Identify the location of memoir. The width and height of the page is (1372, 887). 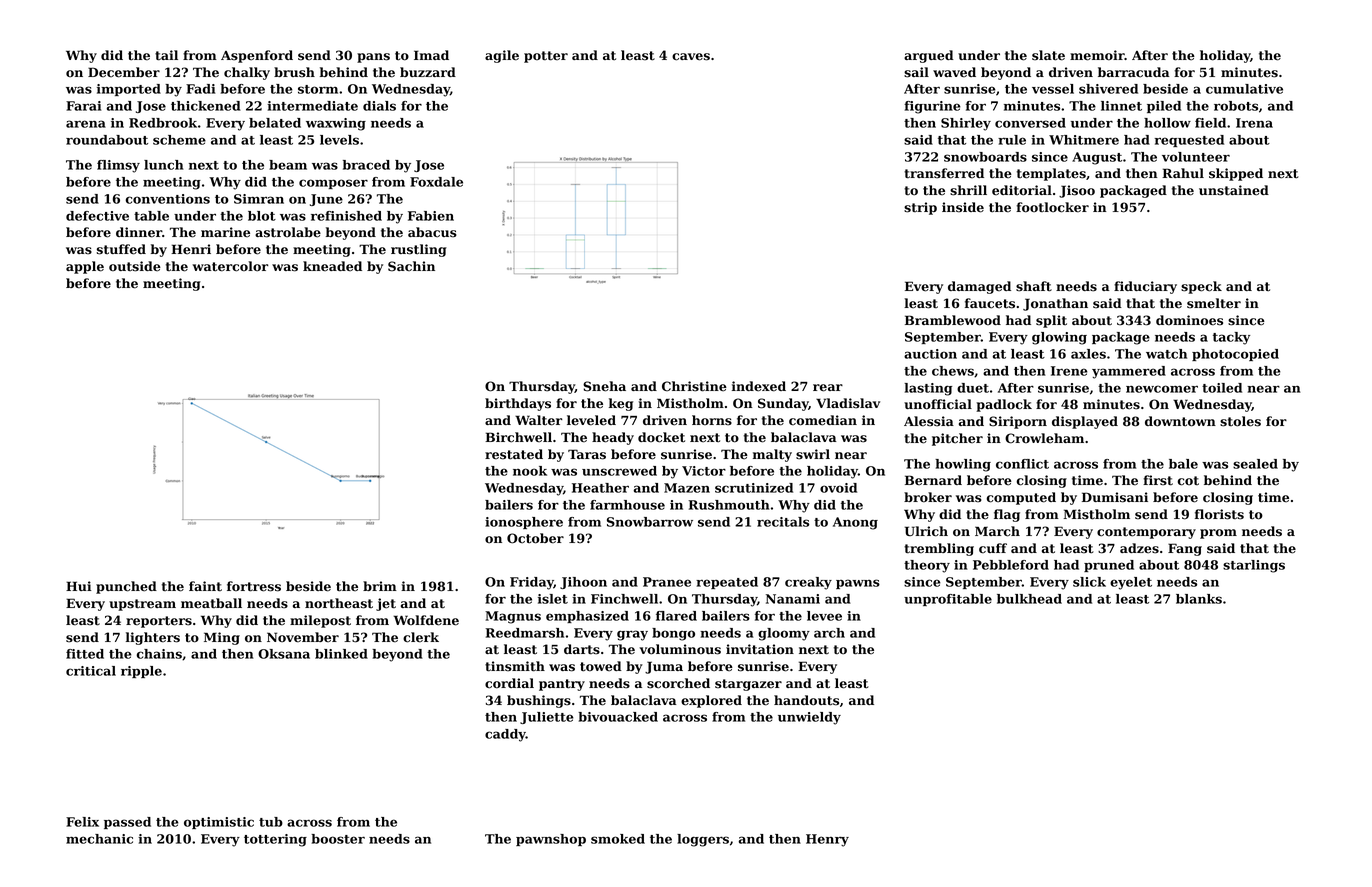
(1097, 55).
